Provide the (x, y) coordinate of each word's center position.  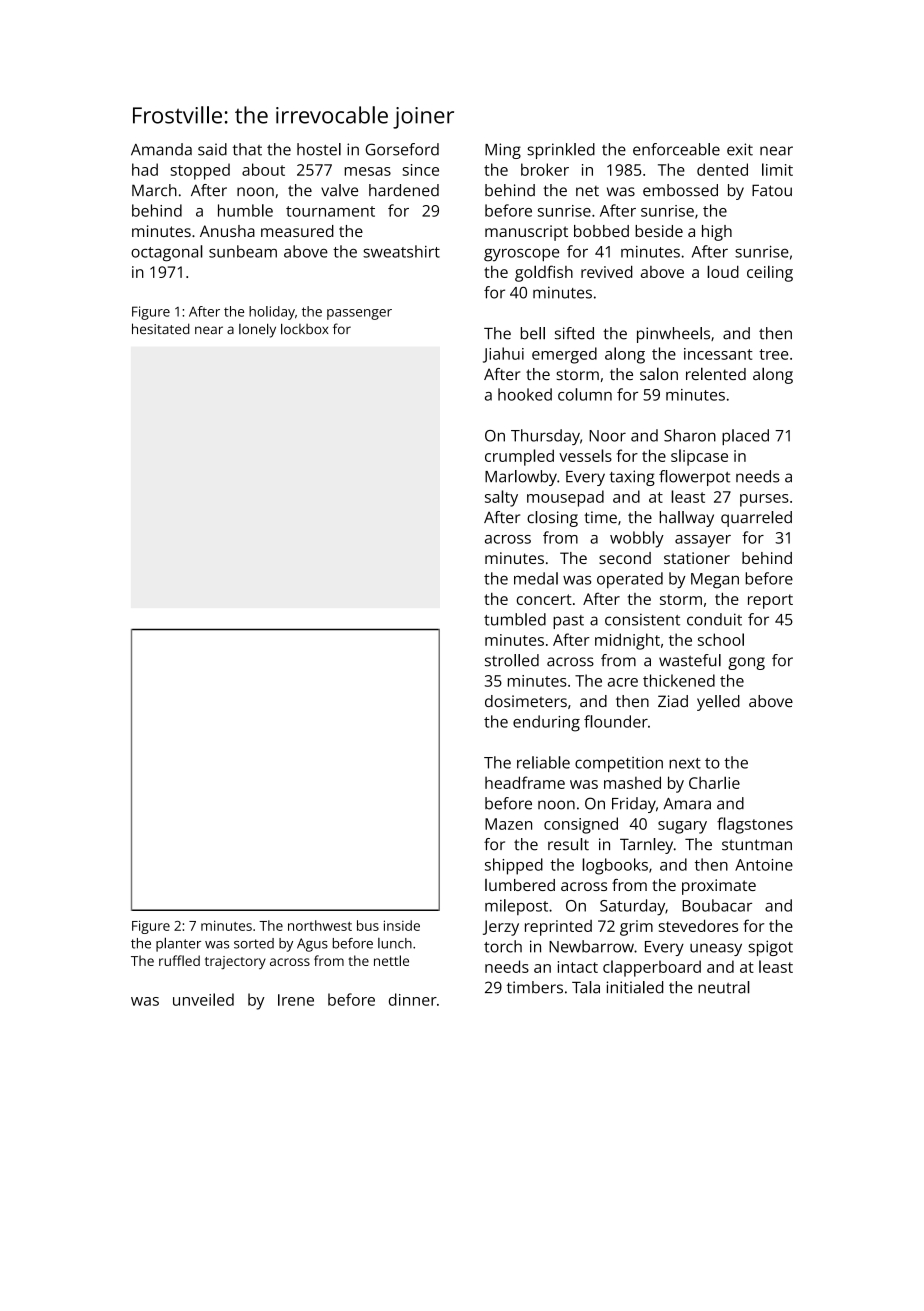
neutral (724, 987)
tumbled (515, 619)
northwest (320, 925)
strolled (512, 660)
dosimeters (526, 701)
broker (545, 169)
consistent (642, 619)
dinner (413, 999)
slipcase (699, 457)
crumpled (519, 457)
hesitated (161, 328)
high (717, 233)
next (685, 763)
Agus (312, 945)
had (145, 169)
